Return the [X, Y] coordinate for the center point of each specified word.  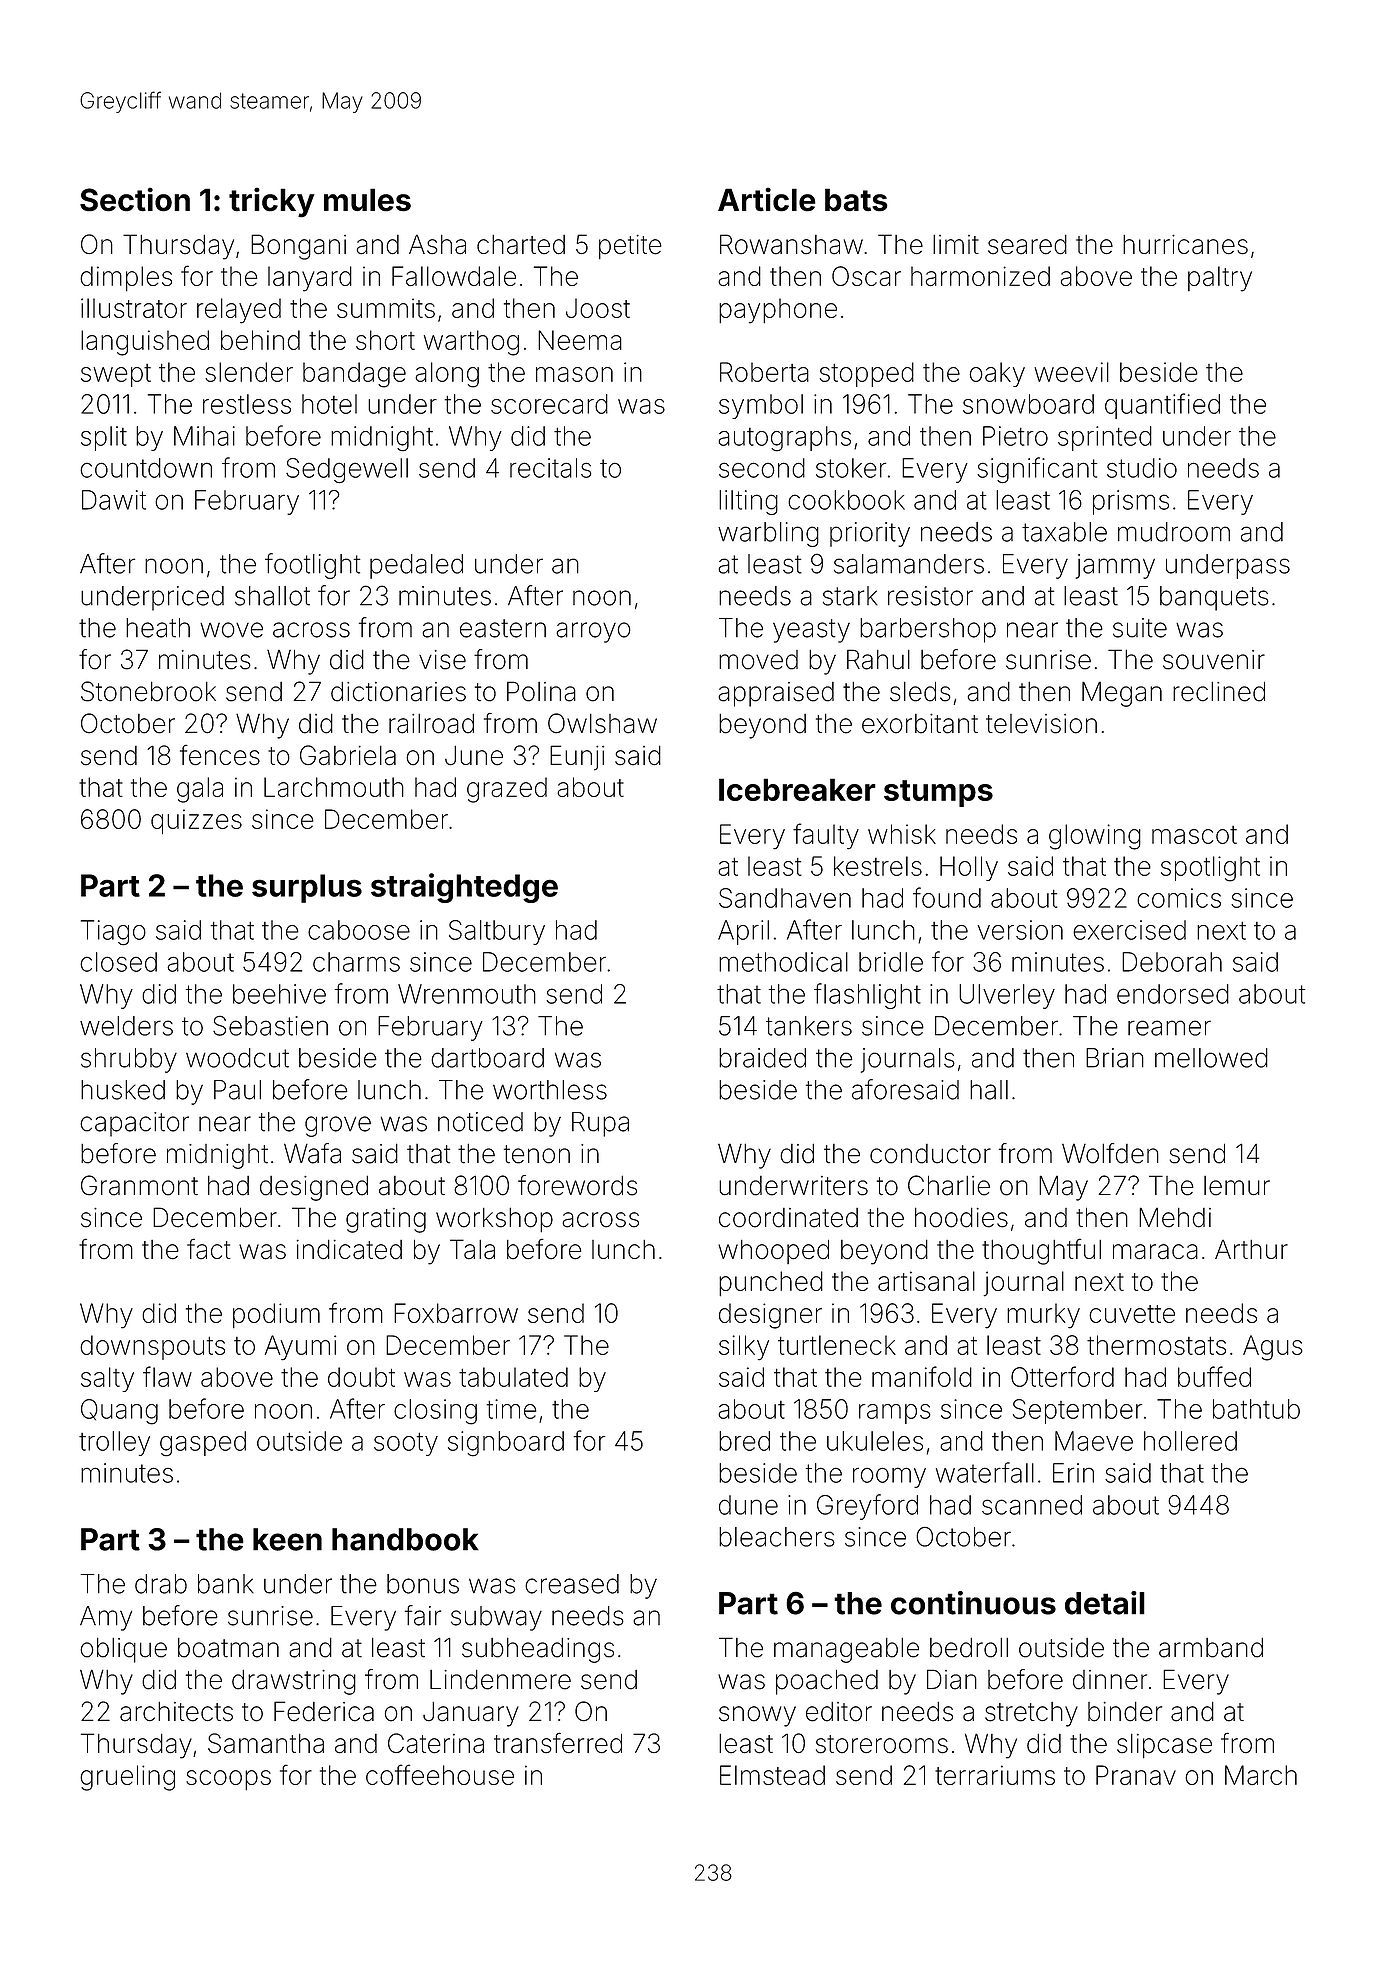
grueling [127, 1778]
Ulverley [1007, 996]
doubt [361, 1377]
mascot [1194, 835]
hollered [1190, 1441]
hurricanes [1185, 245]
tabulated [513, 1377]
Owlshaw [602, 723]
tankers [809, 1026]
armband [1211, 1647]
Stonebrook [148, 691]
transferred [558, 1743]
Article [767, 199]
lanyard [310, 279]
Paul [237, 1090]
